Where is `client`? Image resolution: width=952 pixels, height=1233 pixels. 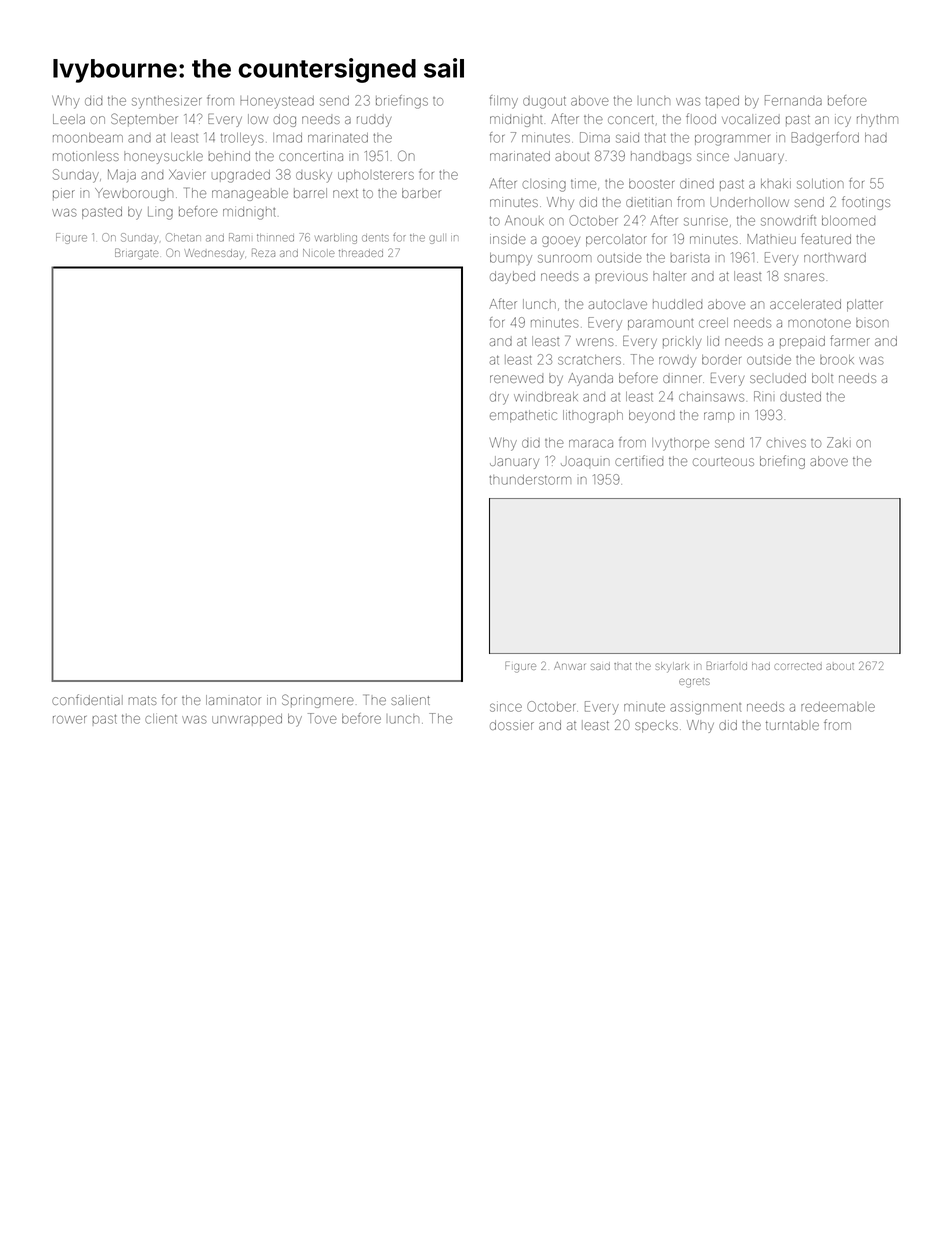
client is located at coordinates (161, 719).
